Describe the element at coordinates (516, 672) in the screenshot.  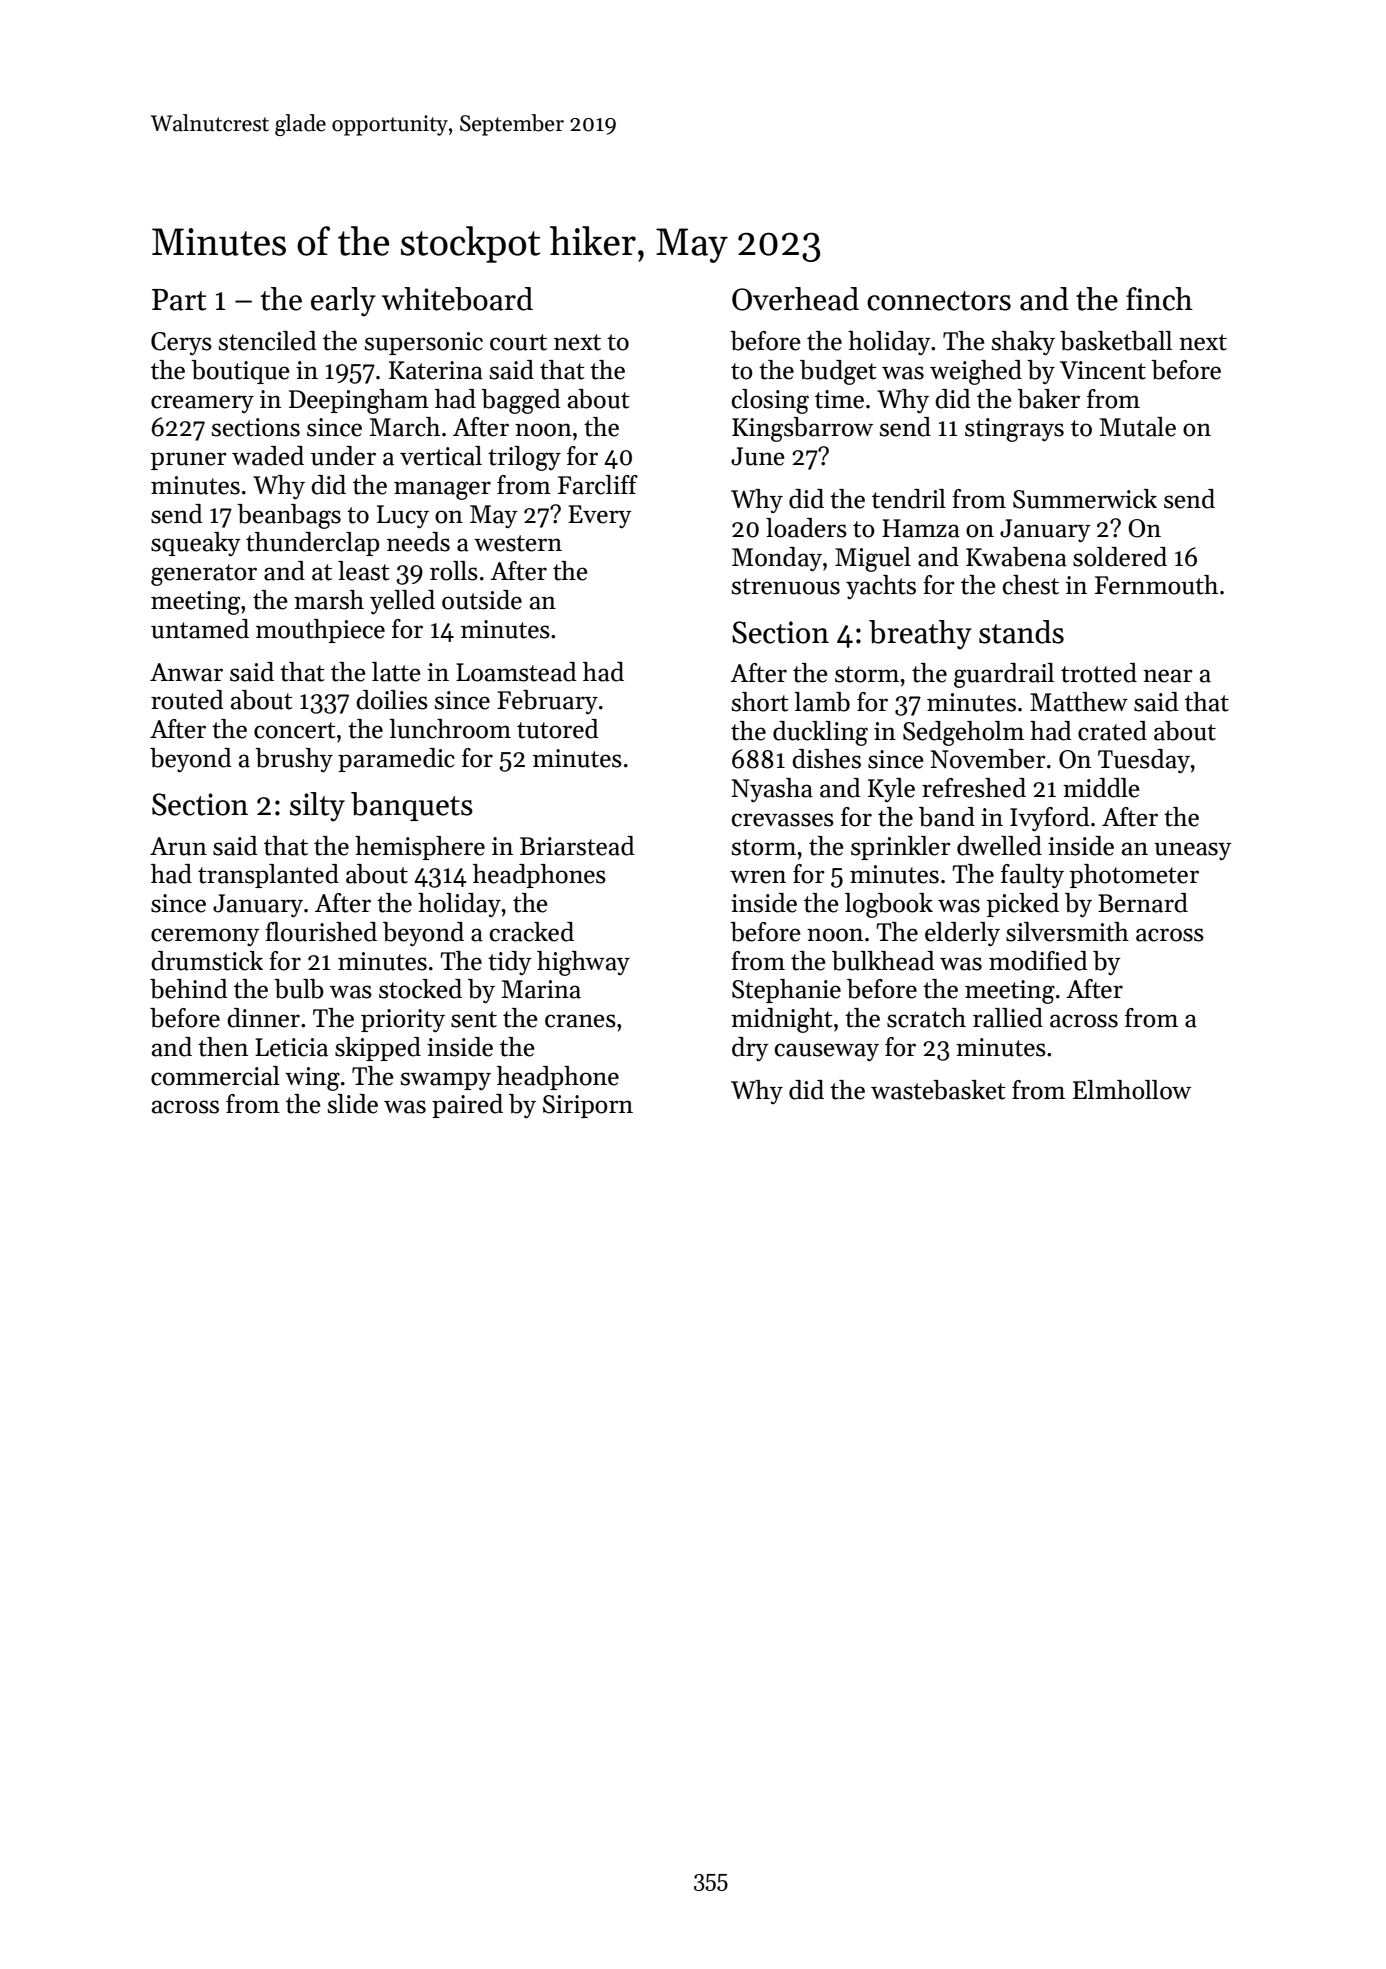
I see `Loamstead` at that location.
